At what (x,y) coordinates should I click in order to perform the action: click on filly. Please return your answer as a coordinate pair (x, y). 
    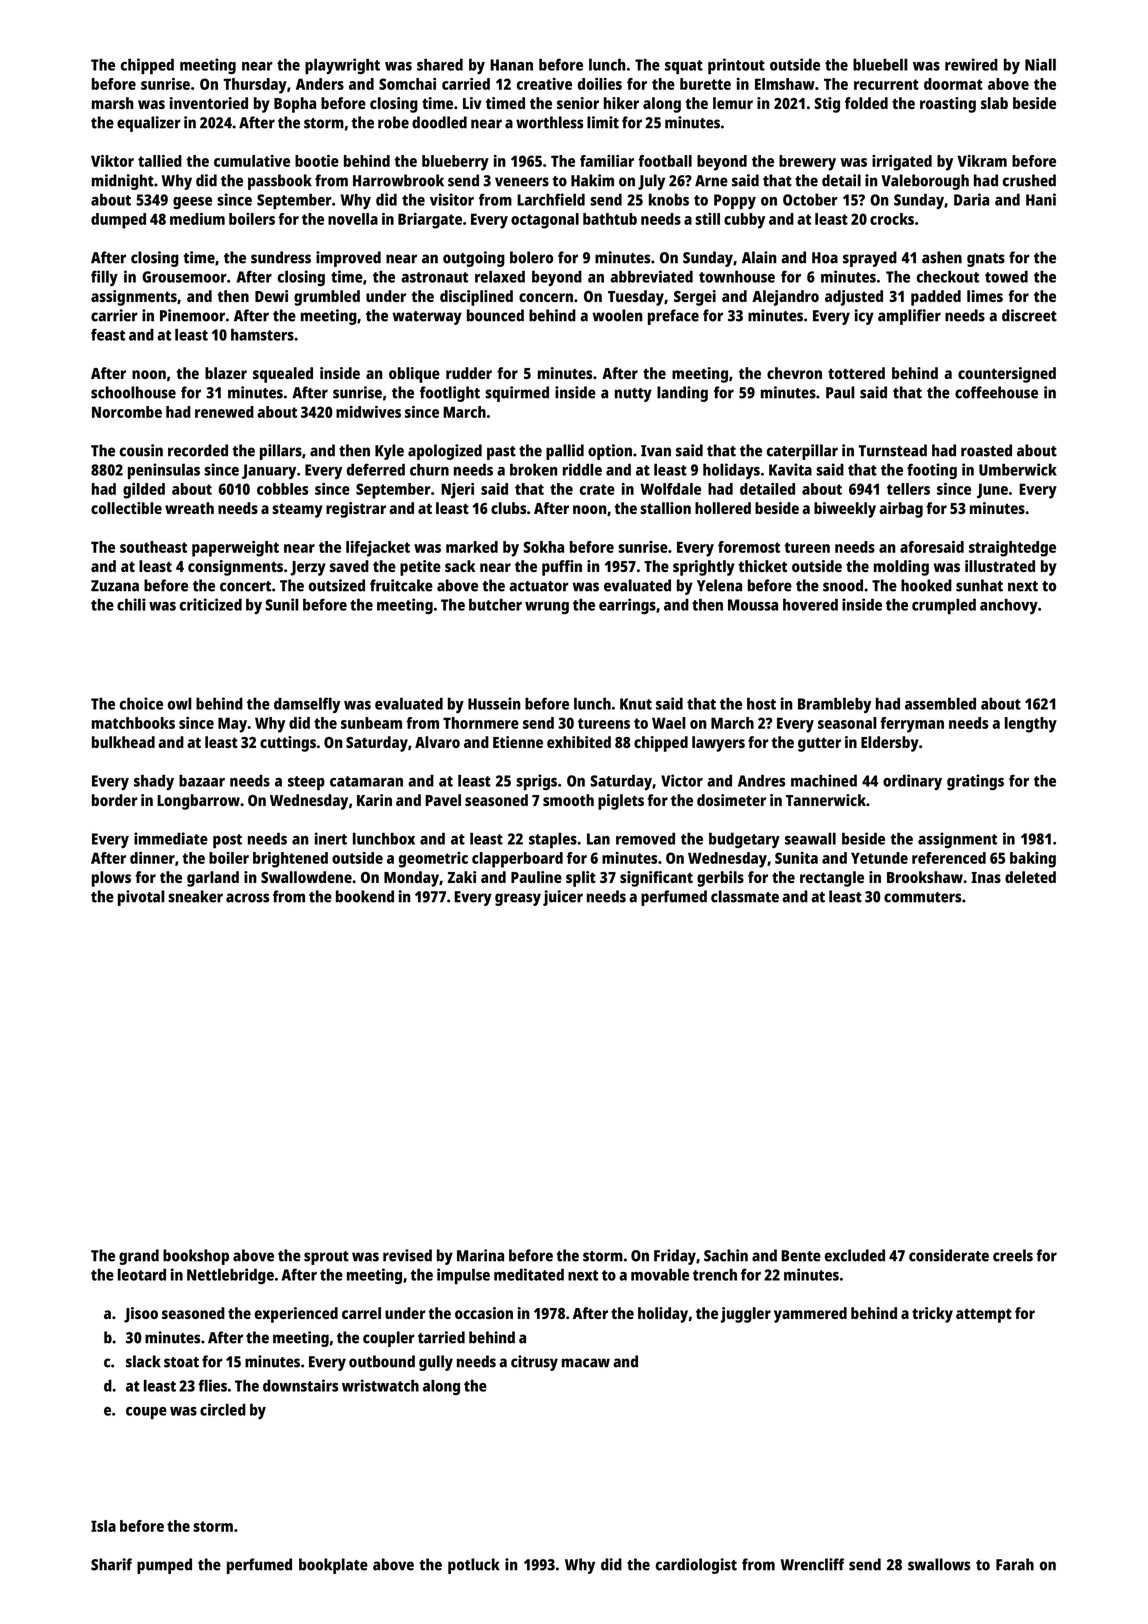
    Looking at the image, I should click on (104, 278).
